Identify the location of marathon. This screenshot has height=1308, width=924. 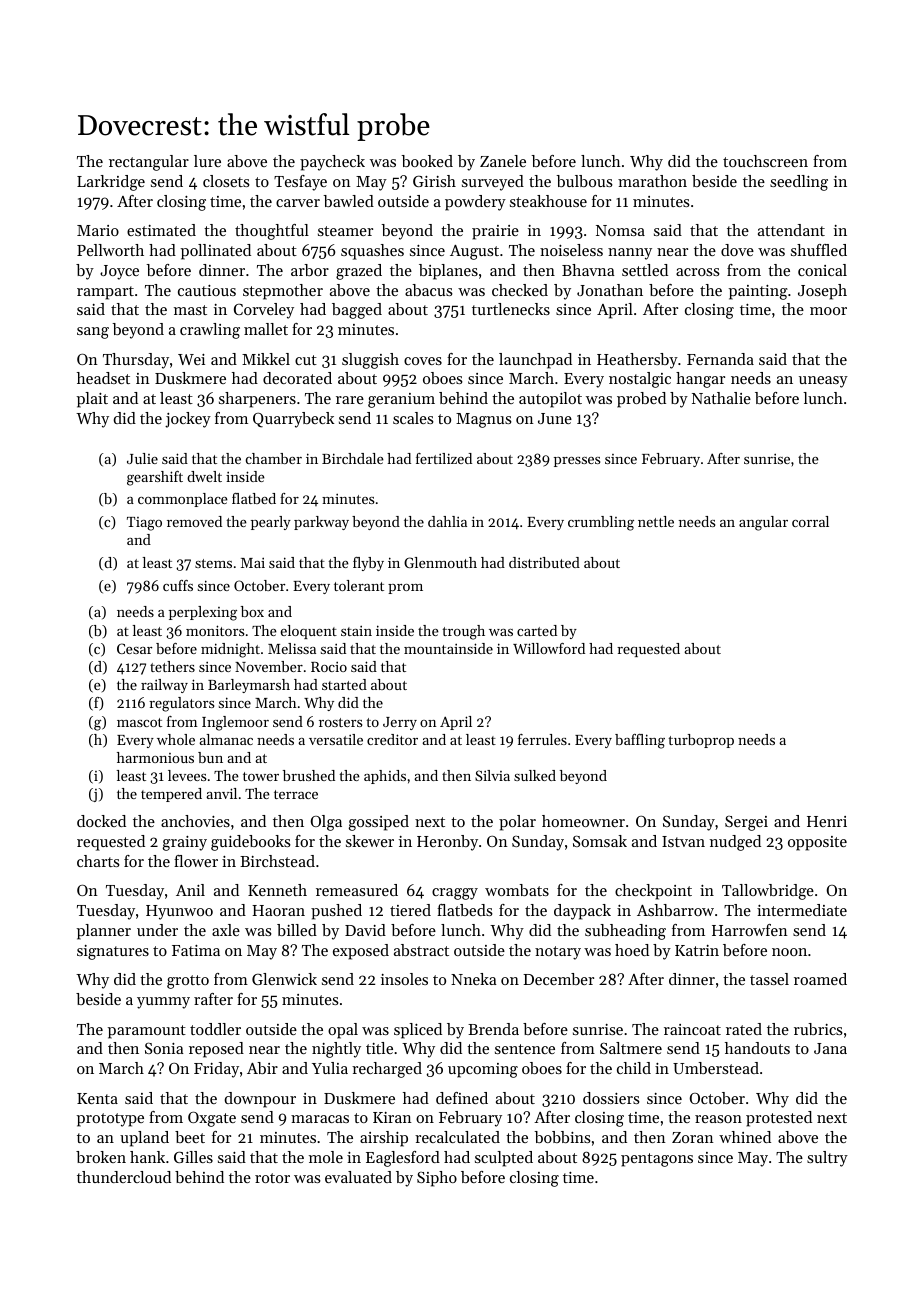
(652, 181).
